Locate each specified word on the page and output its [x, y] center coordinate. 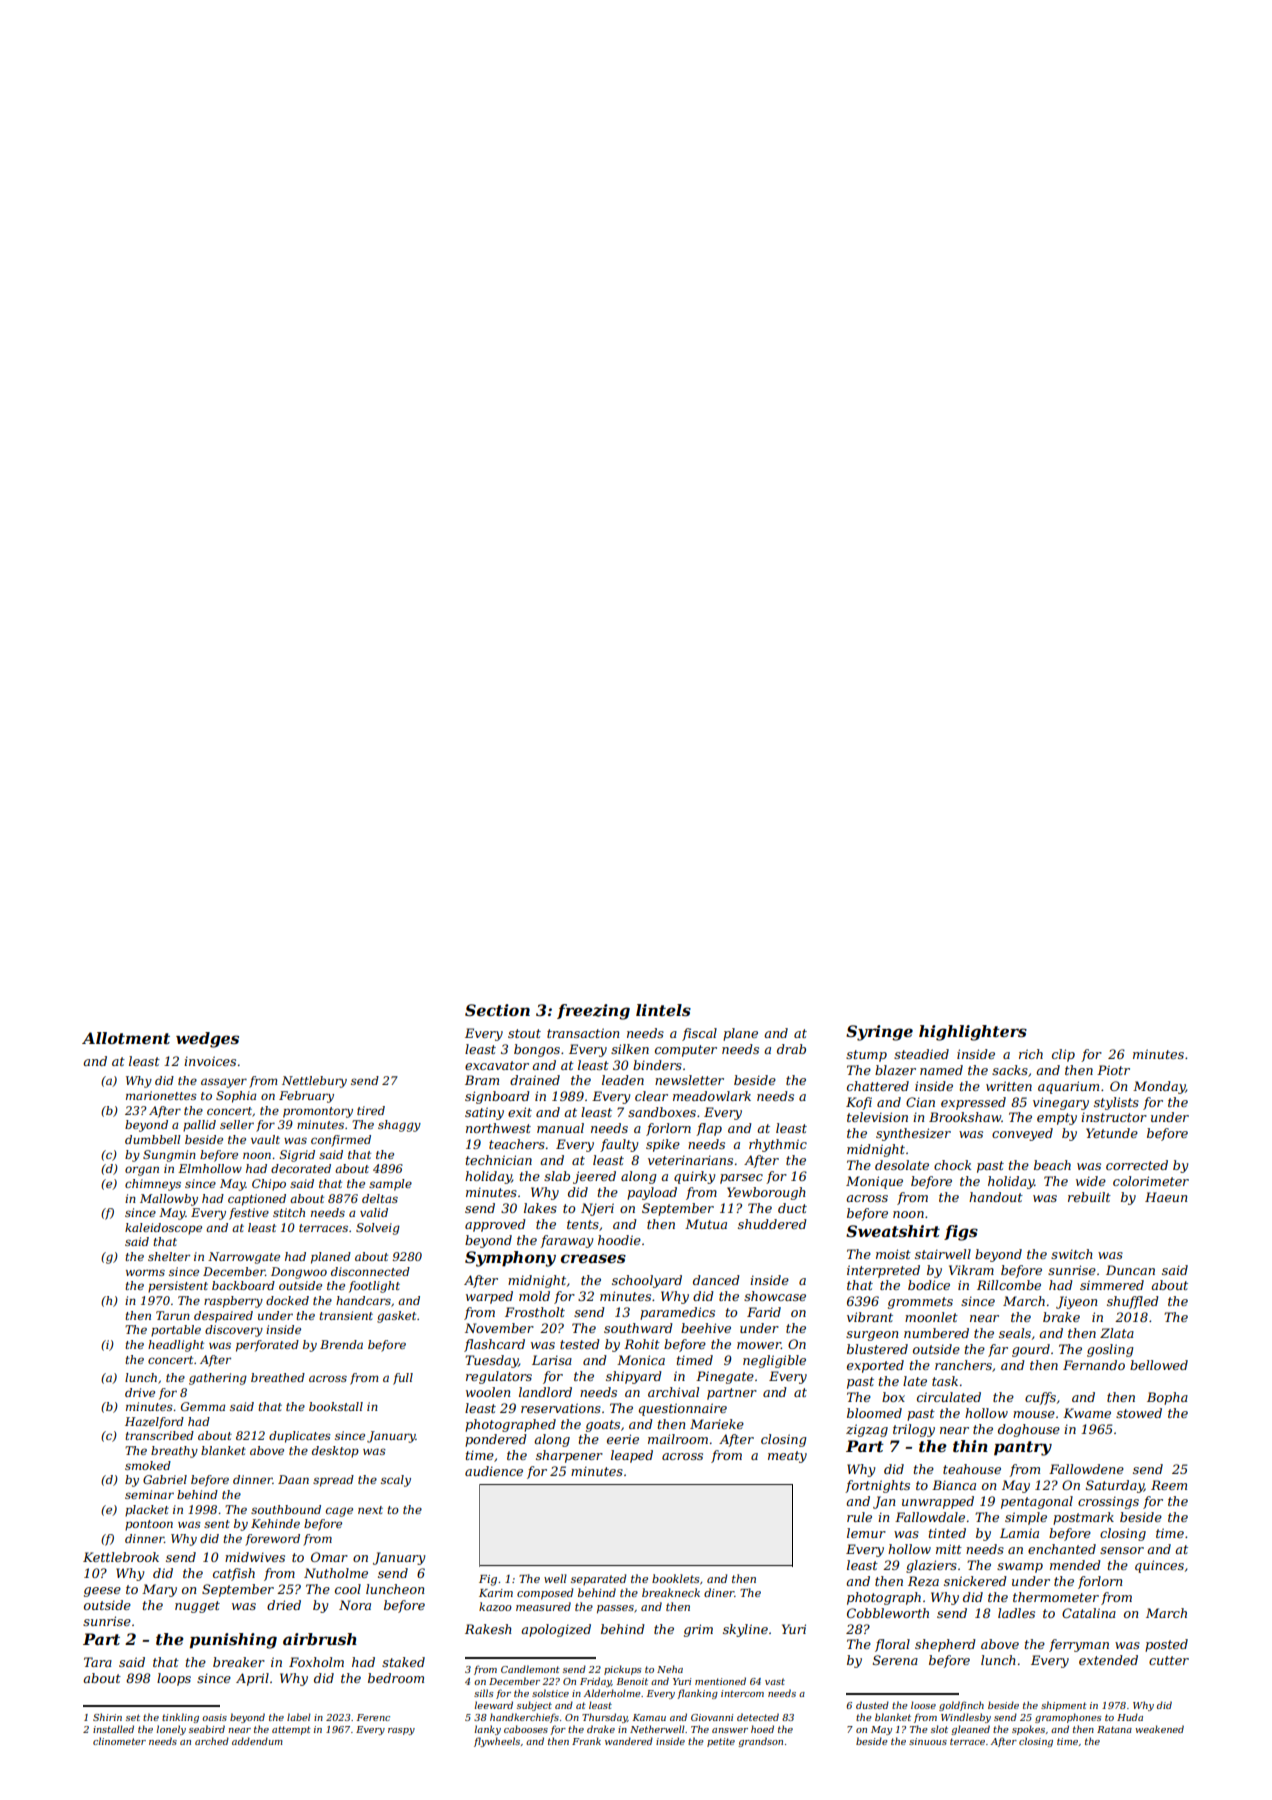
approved [495, 1225]
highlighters [973, 1033]
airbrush [320, 1639]
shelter [169, 1256]
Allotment [126, 1038]
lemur [866, 1533]
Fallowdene [1086, 1469]
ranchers [963, 1365]
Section [497, 1010]
